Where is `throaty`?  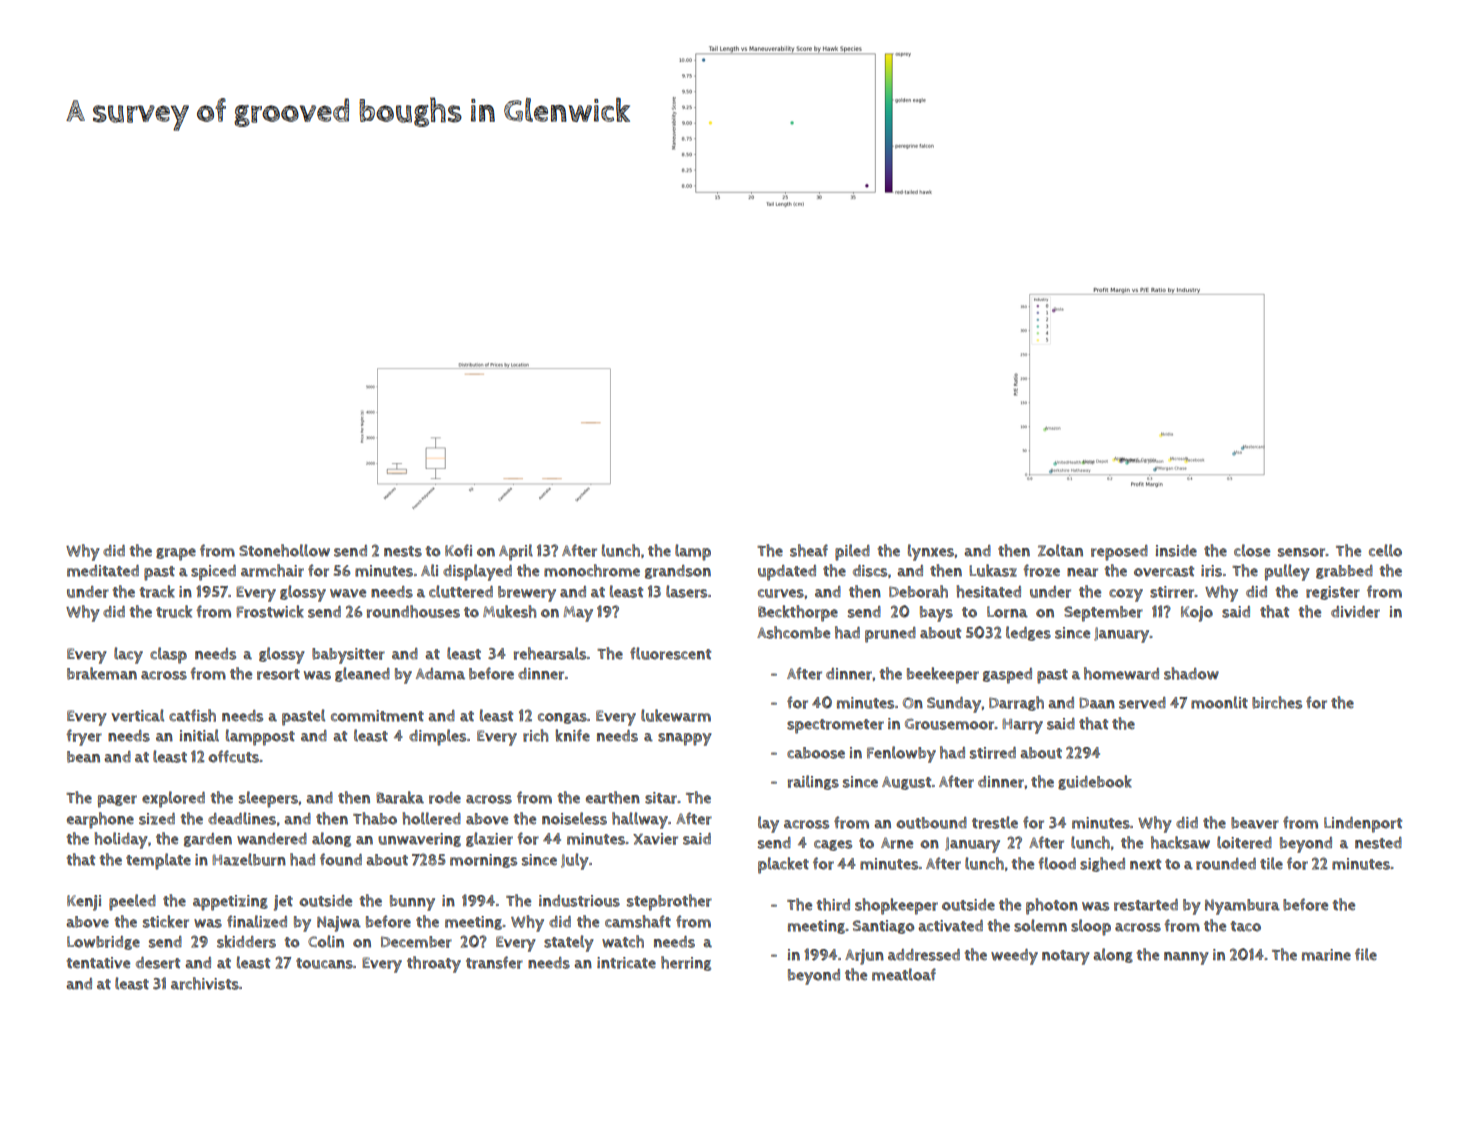 throaty is located at coordinates (434, 964).
